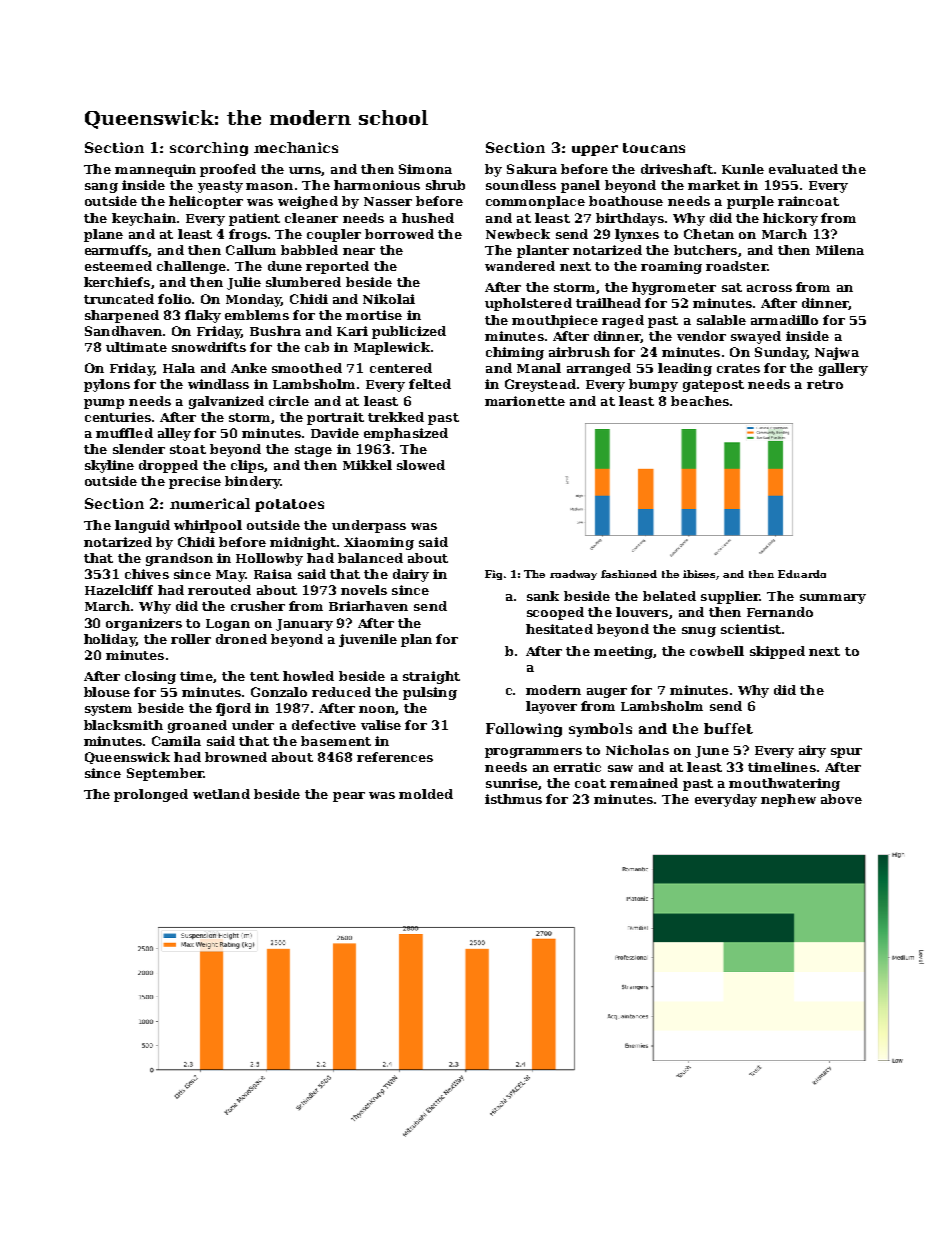 This document has height=1233, width=952. Describe the element at coordinates (520, 266) in the document. I see `wandered` at that location.
